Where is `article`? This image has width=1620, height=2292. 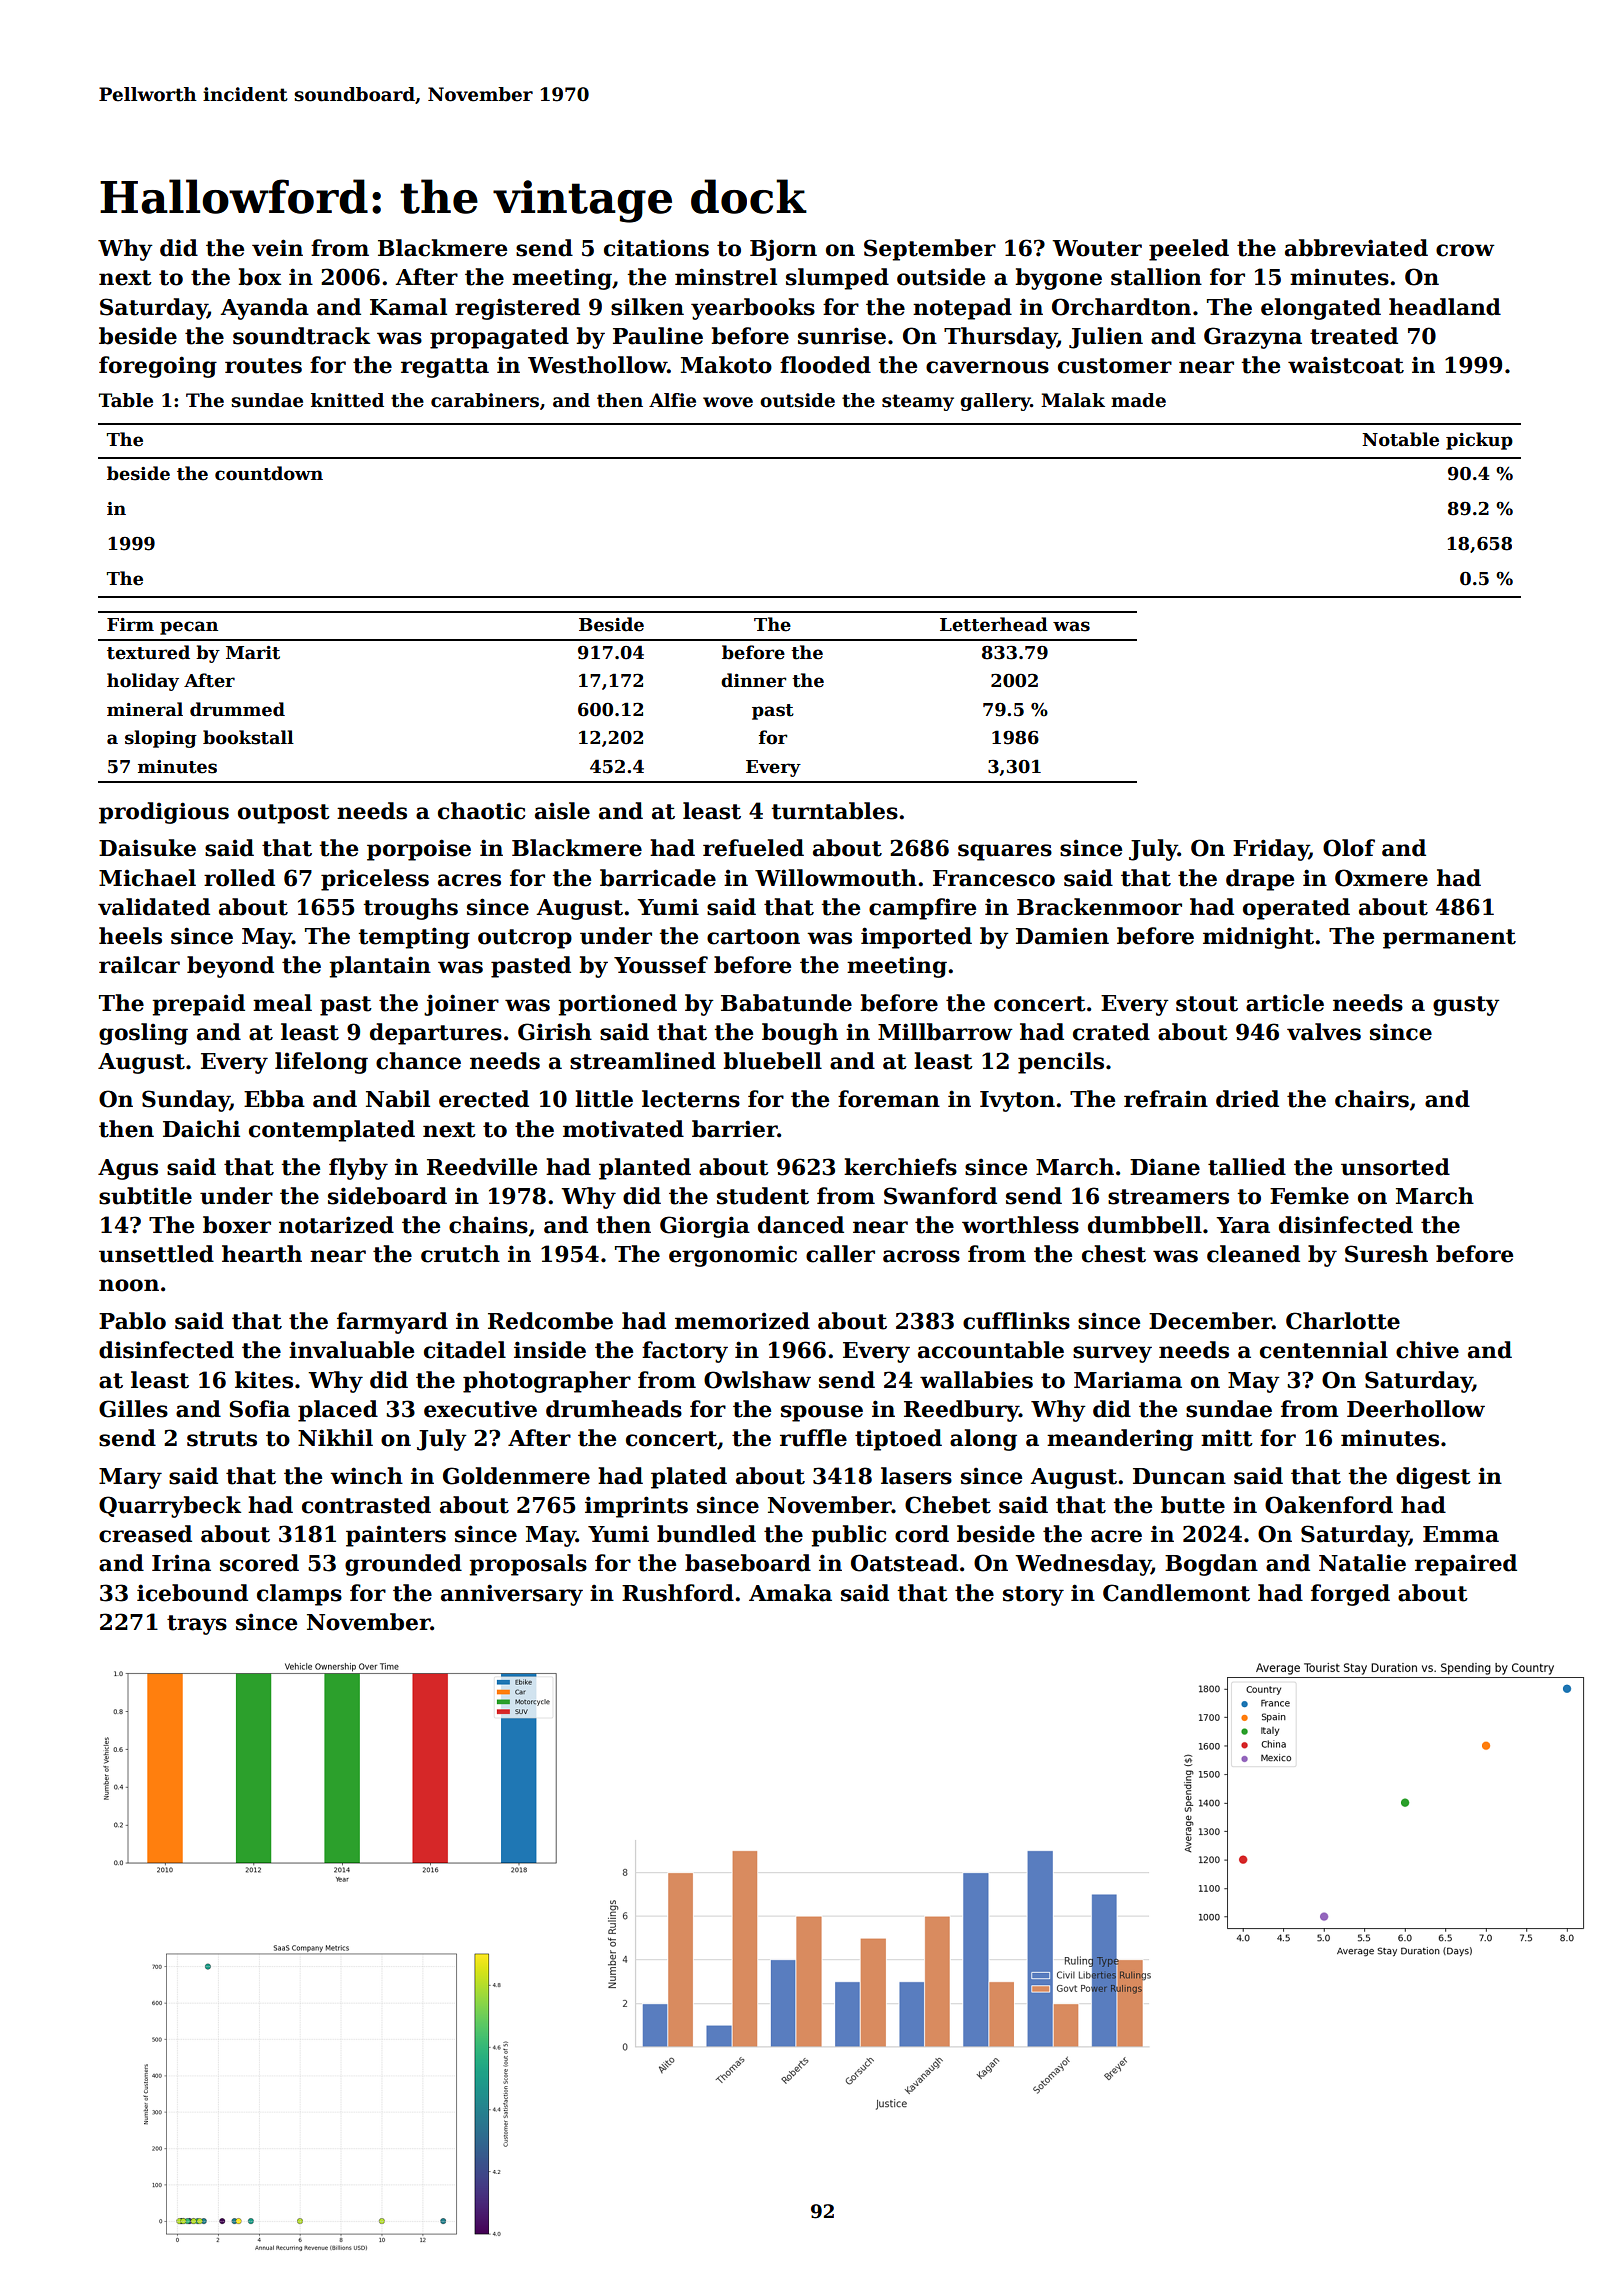 article is located at coordinates (1285, 1003).
